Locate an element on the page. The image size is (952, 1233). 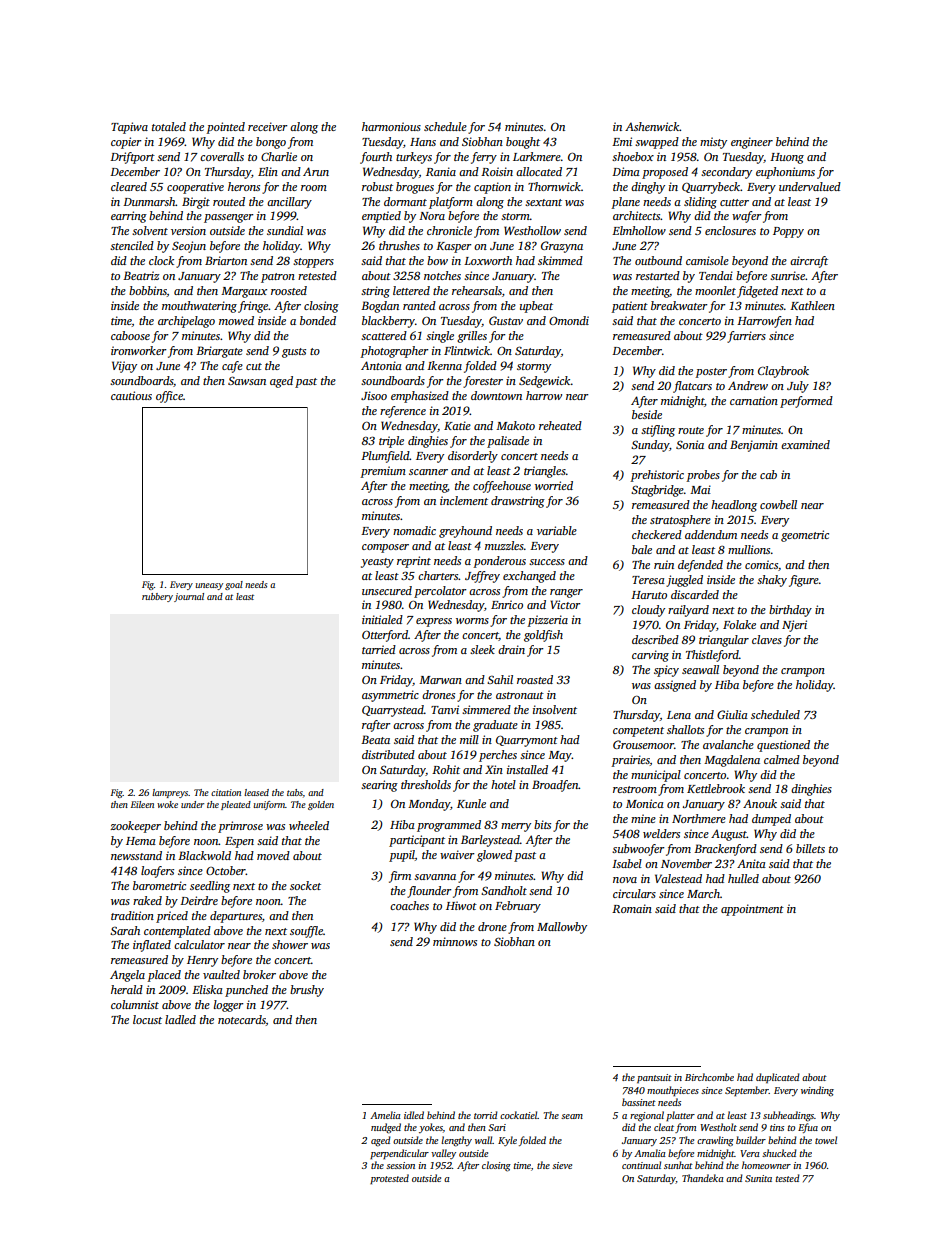
inclement is located at coordinates (464, 500).
